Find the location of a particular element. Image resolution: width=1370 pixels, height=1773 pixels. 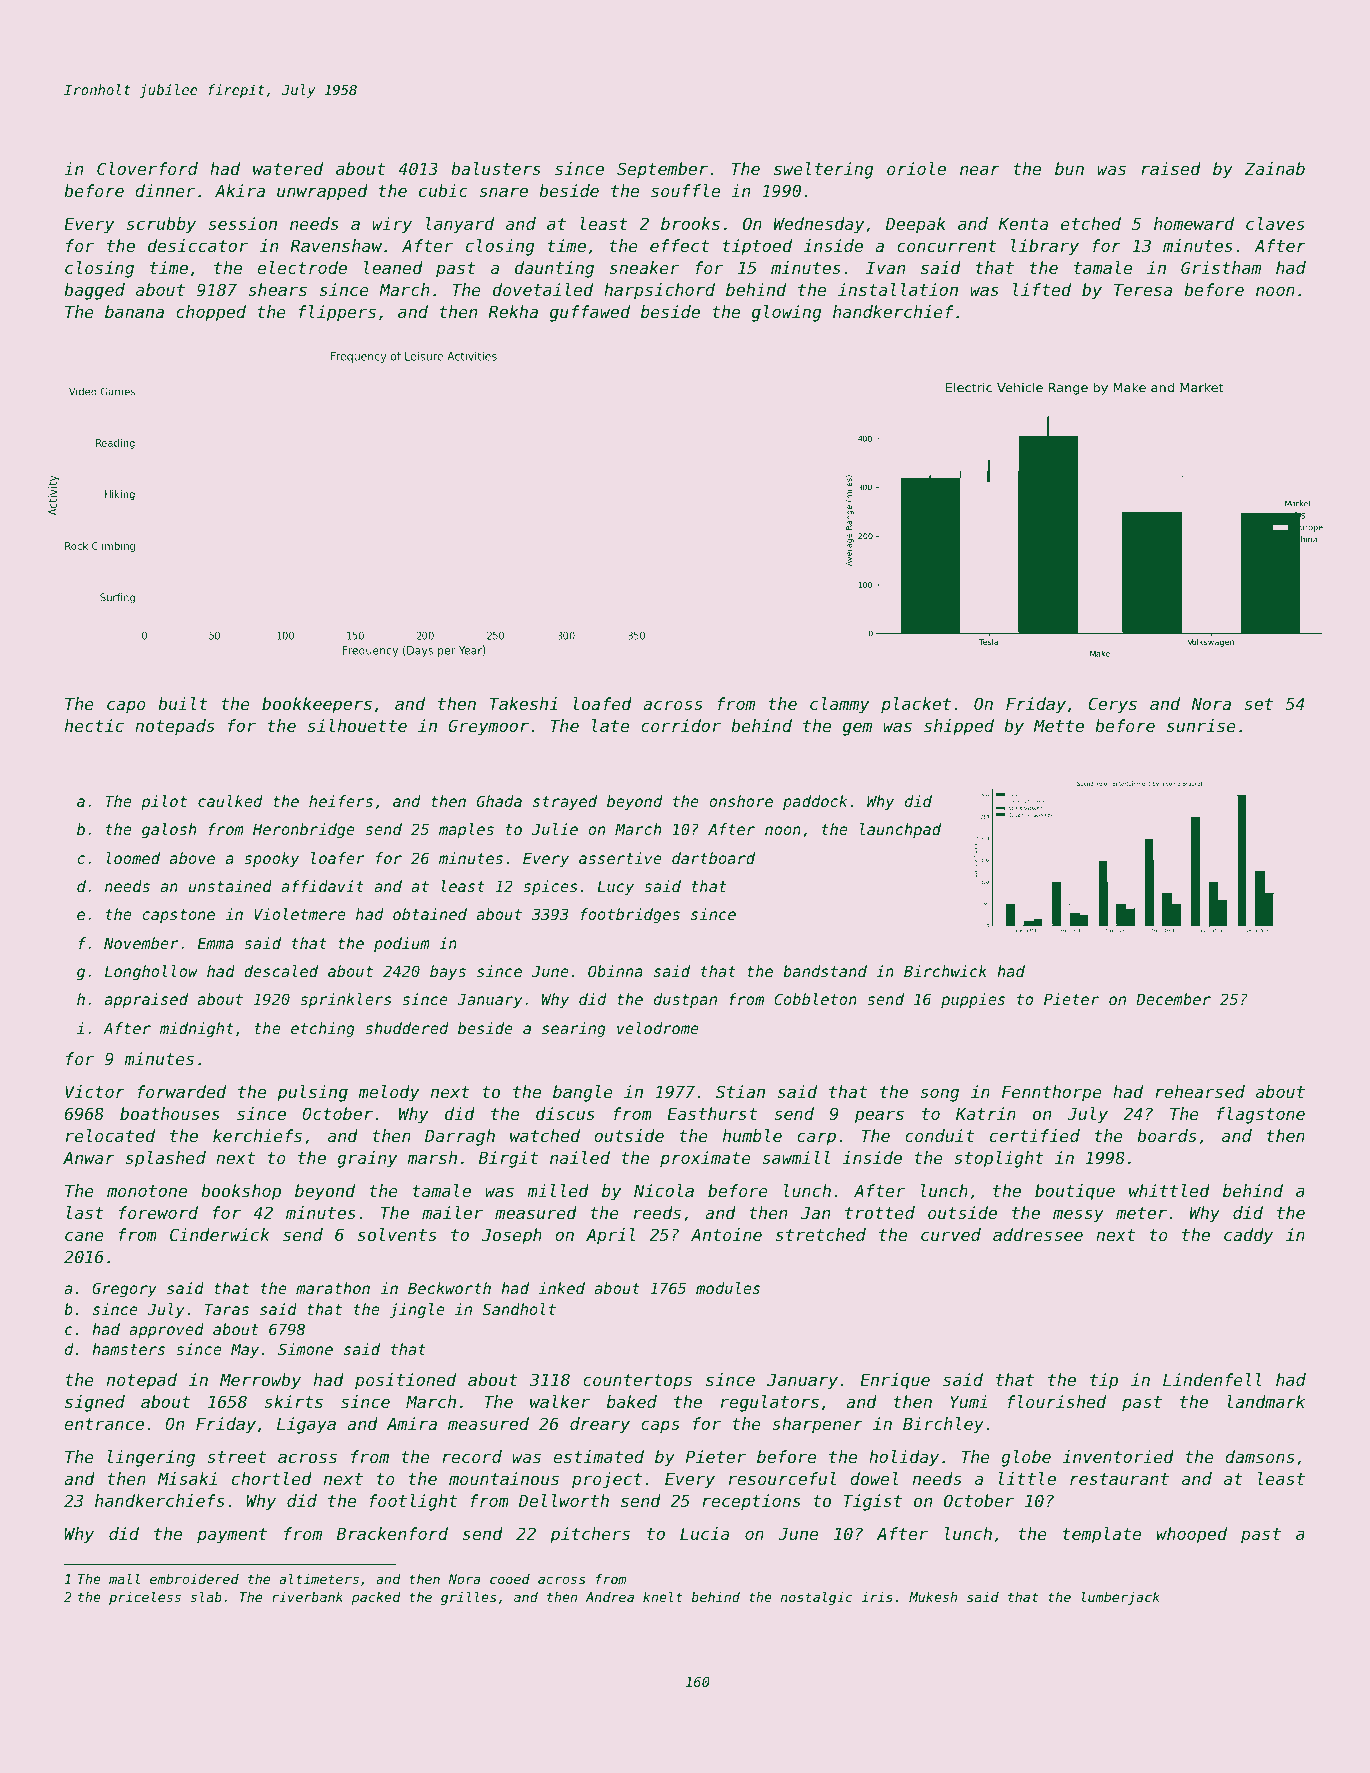

lumberjack is located at coordinates (1120, 1598).
